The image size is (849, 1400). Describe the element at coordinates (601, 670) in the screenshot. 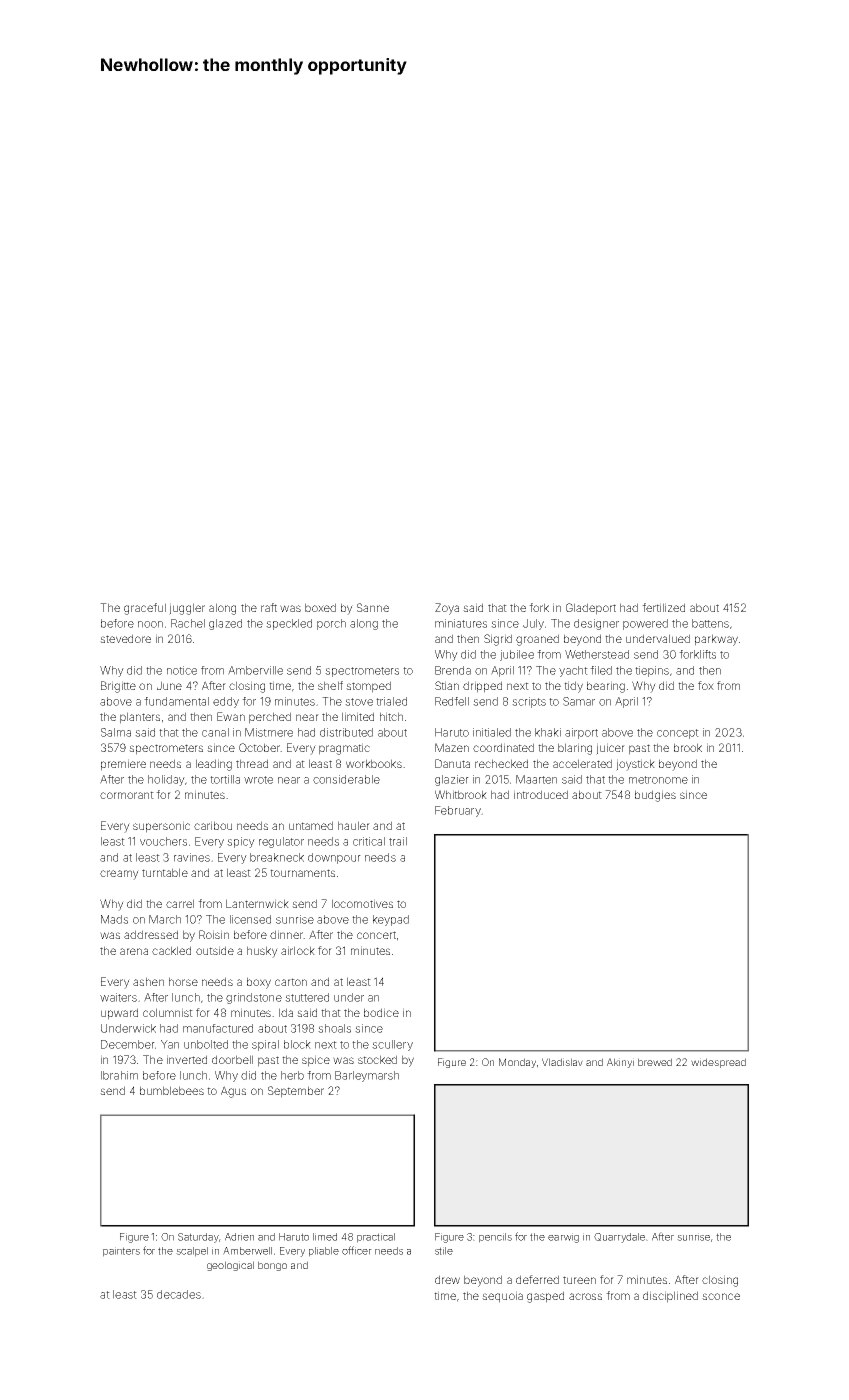

I see `filed` at that location.
